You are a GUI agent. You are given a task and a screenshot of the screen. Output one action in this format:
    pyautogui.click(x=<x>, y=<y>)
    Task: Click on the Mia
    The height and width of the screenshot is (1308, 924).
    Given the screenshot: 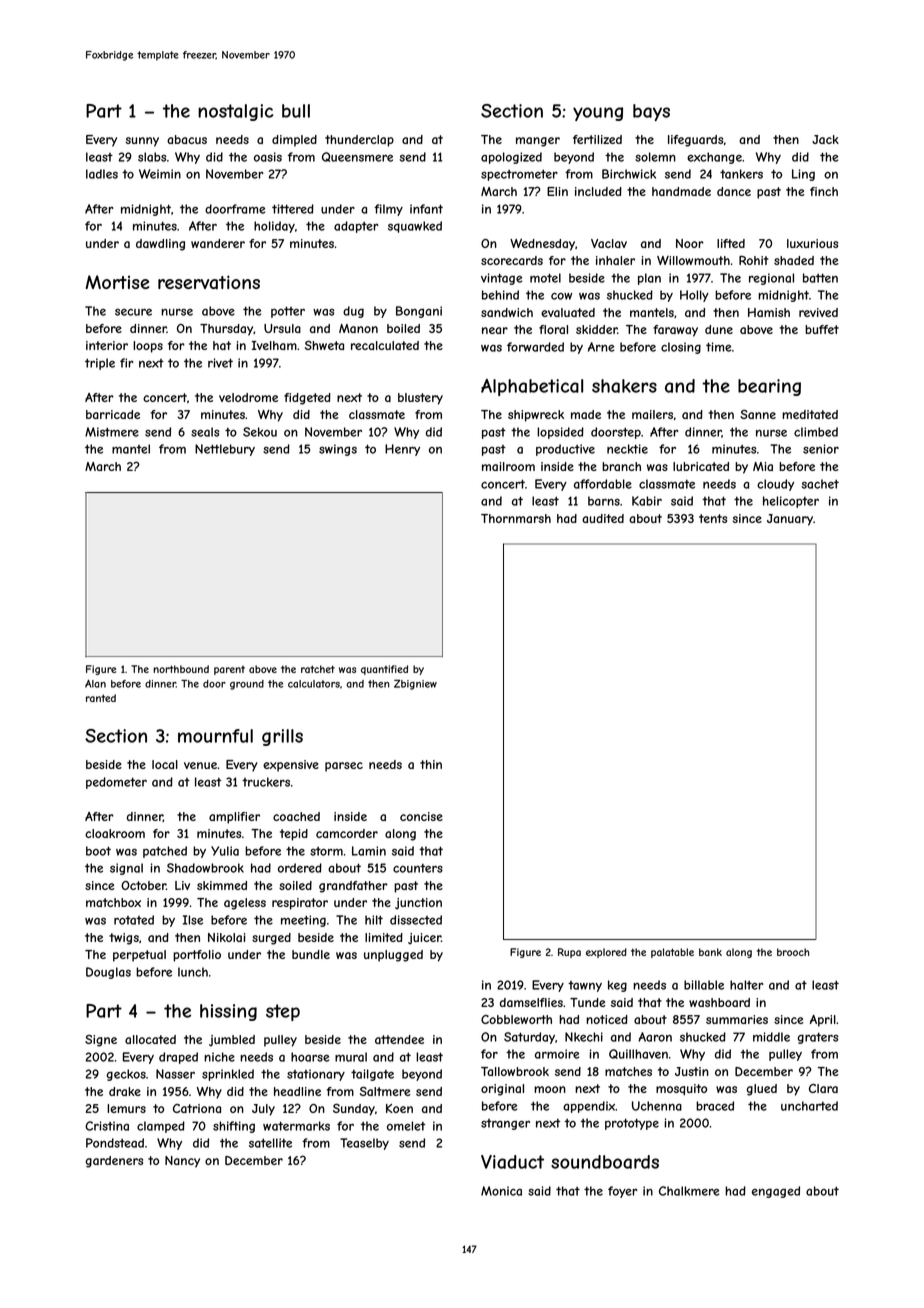 What is the action you would take?
    pyautogui.click(x=763, y=466)
